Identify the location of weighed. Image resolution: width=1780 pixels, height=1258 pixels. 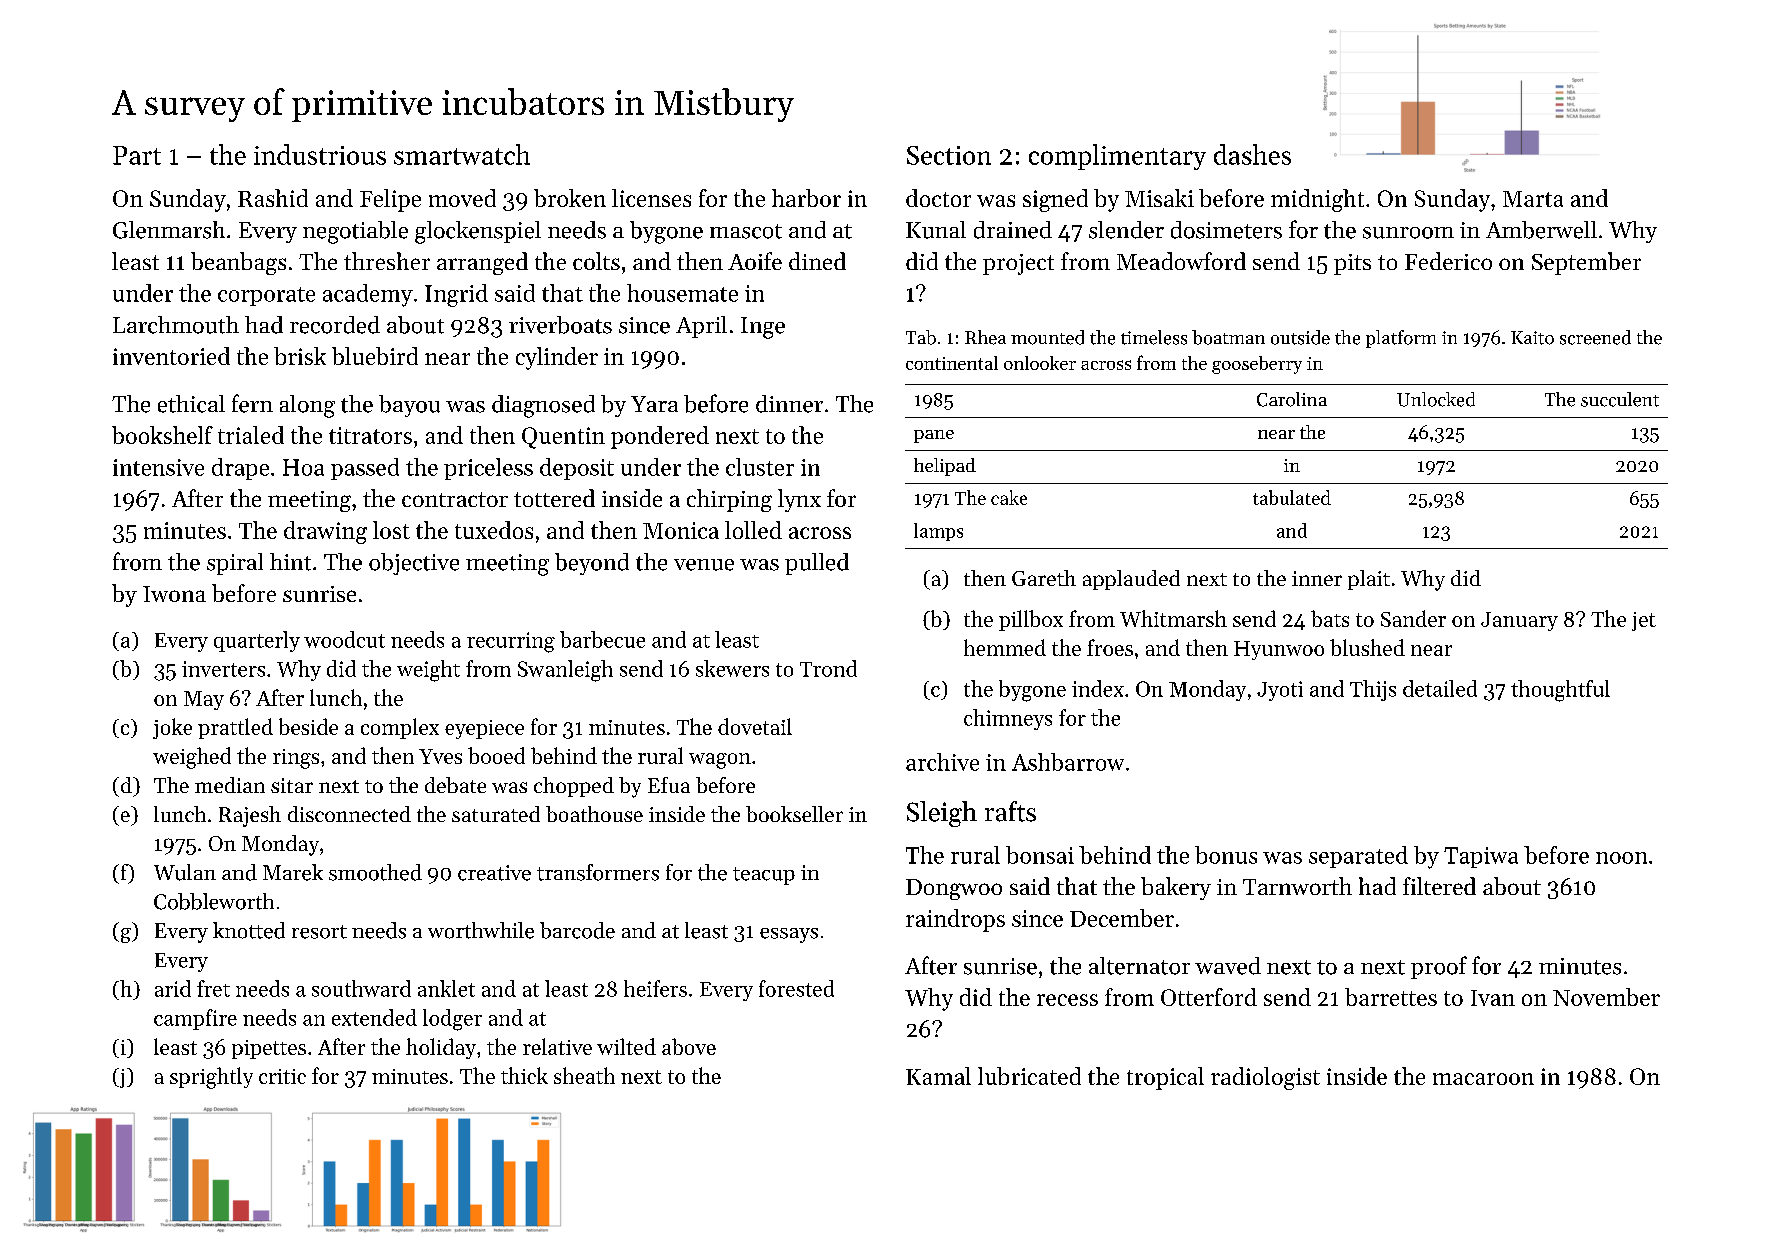
(192, 758).
